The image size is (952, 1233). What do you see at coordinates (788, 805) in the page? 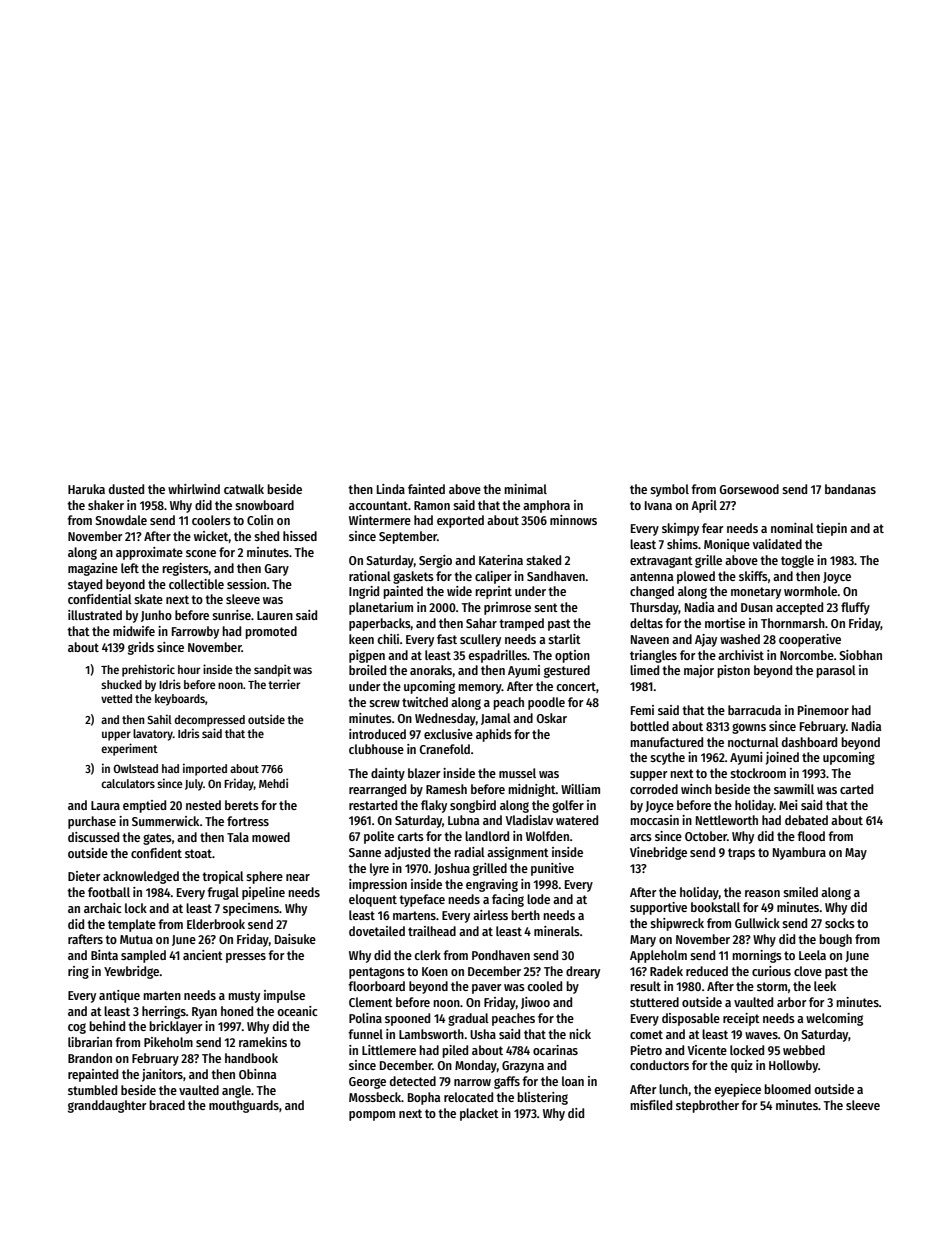
I see `Mei` at bounding box center [788, 805].
